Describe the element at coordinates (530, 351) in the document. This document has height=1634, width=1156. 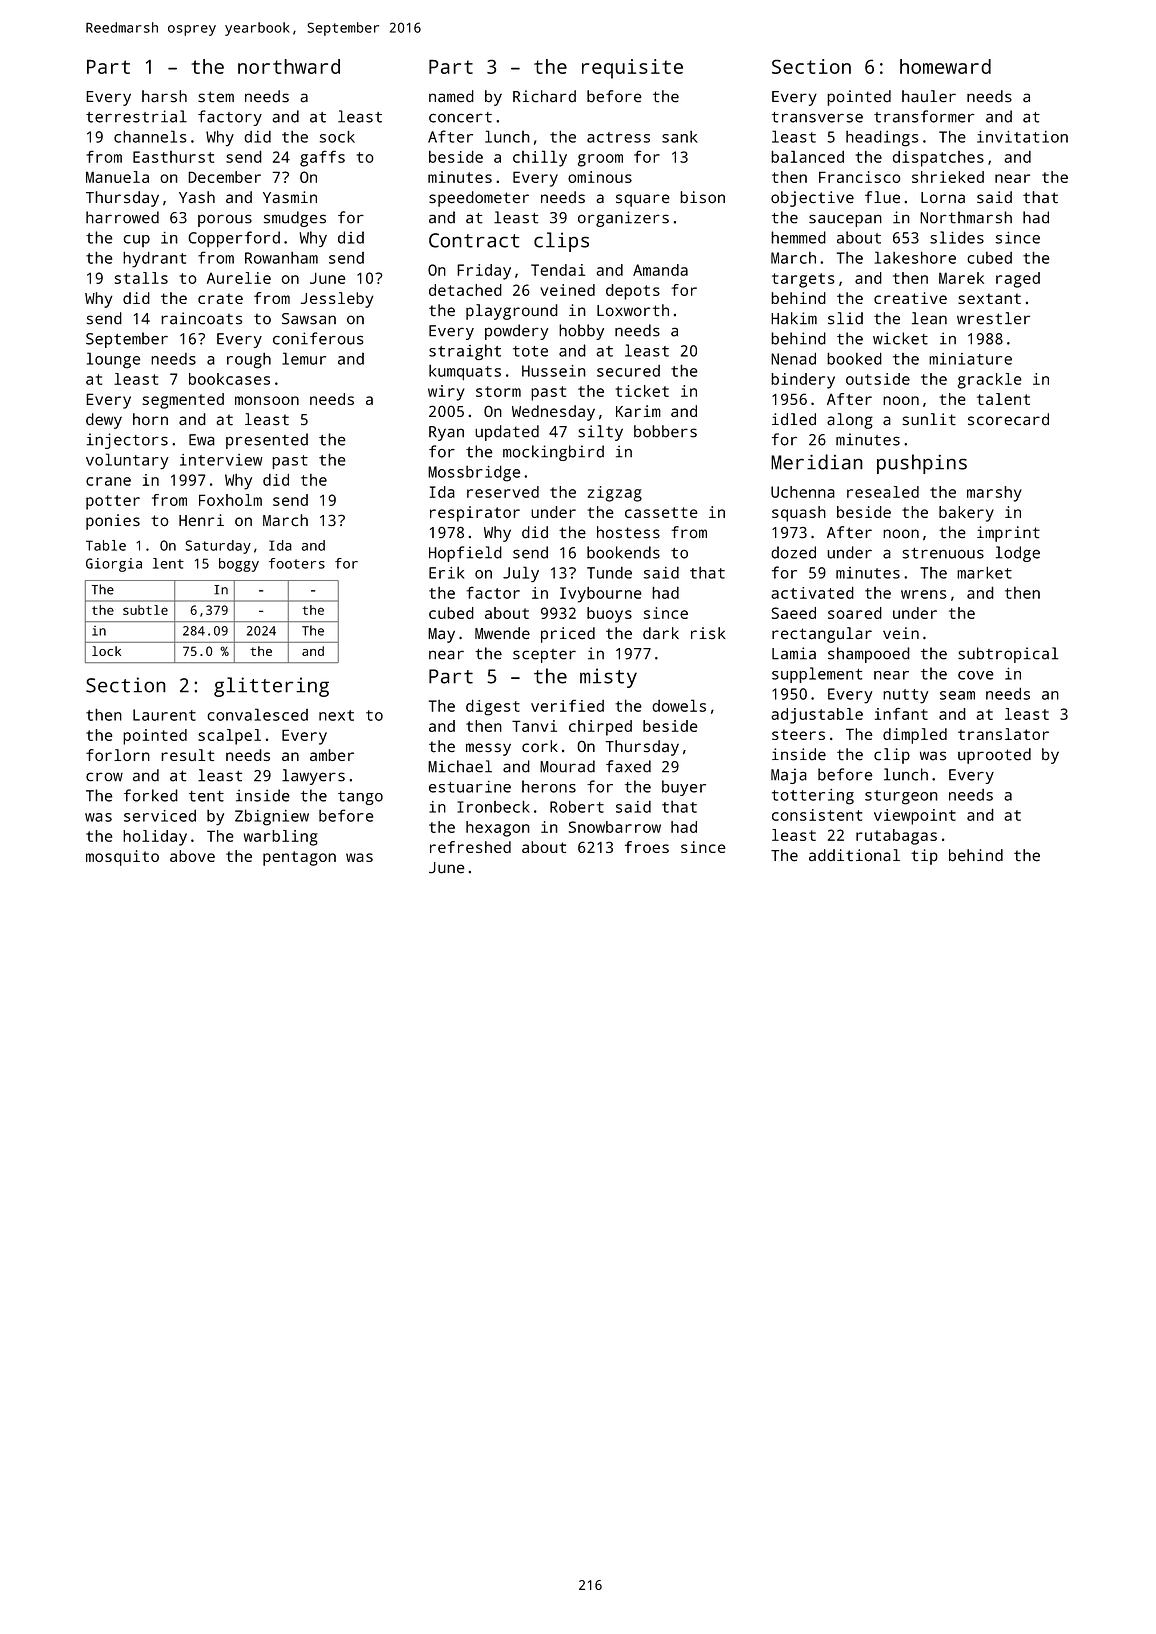
I see `tote` at that location.
